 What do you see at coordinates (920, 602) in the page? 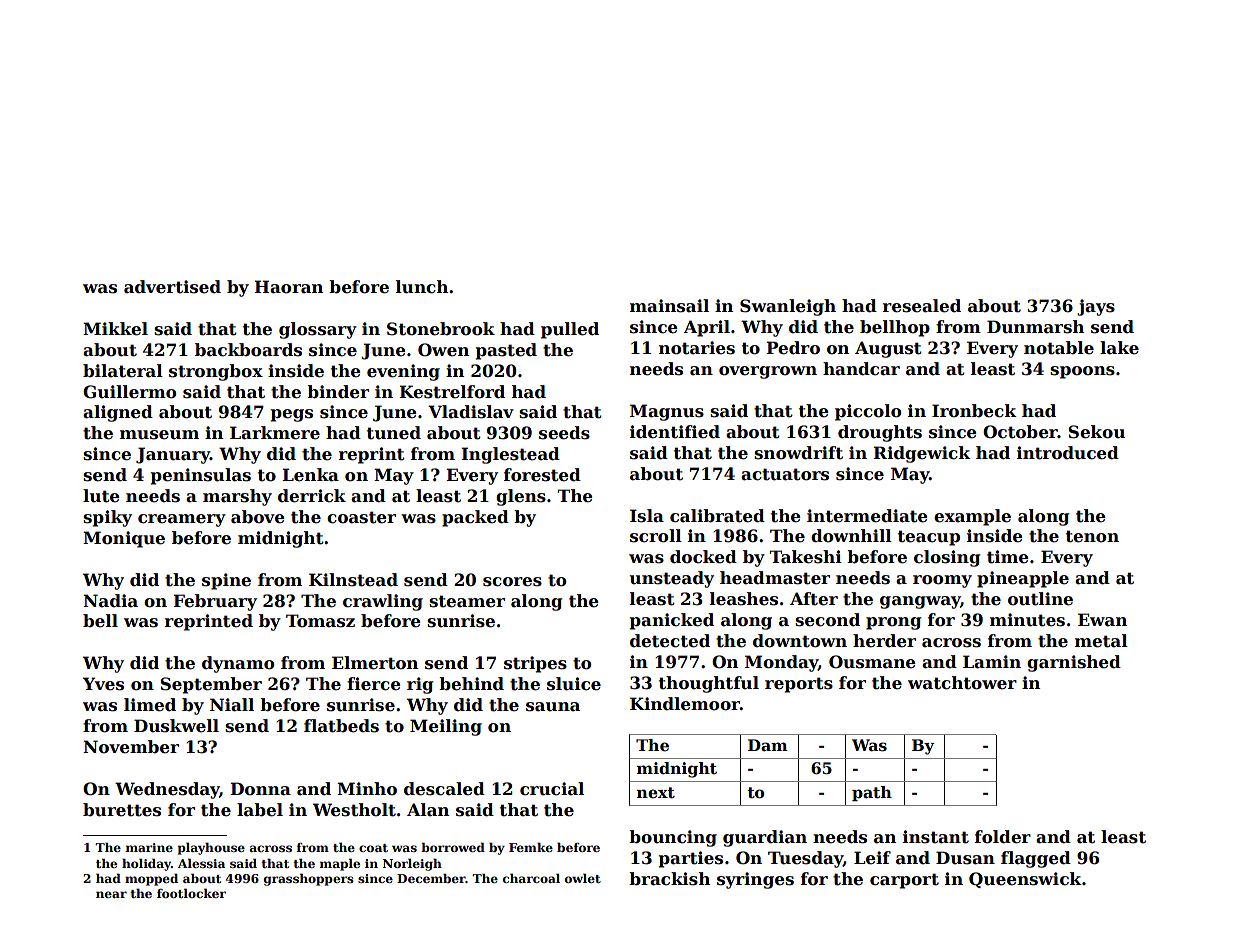
I see `gangway` at bounding box center [920, 602].
